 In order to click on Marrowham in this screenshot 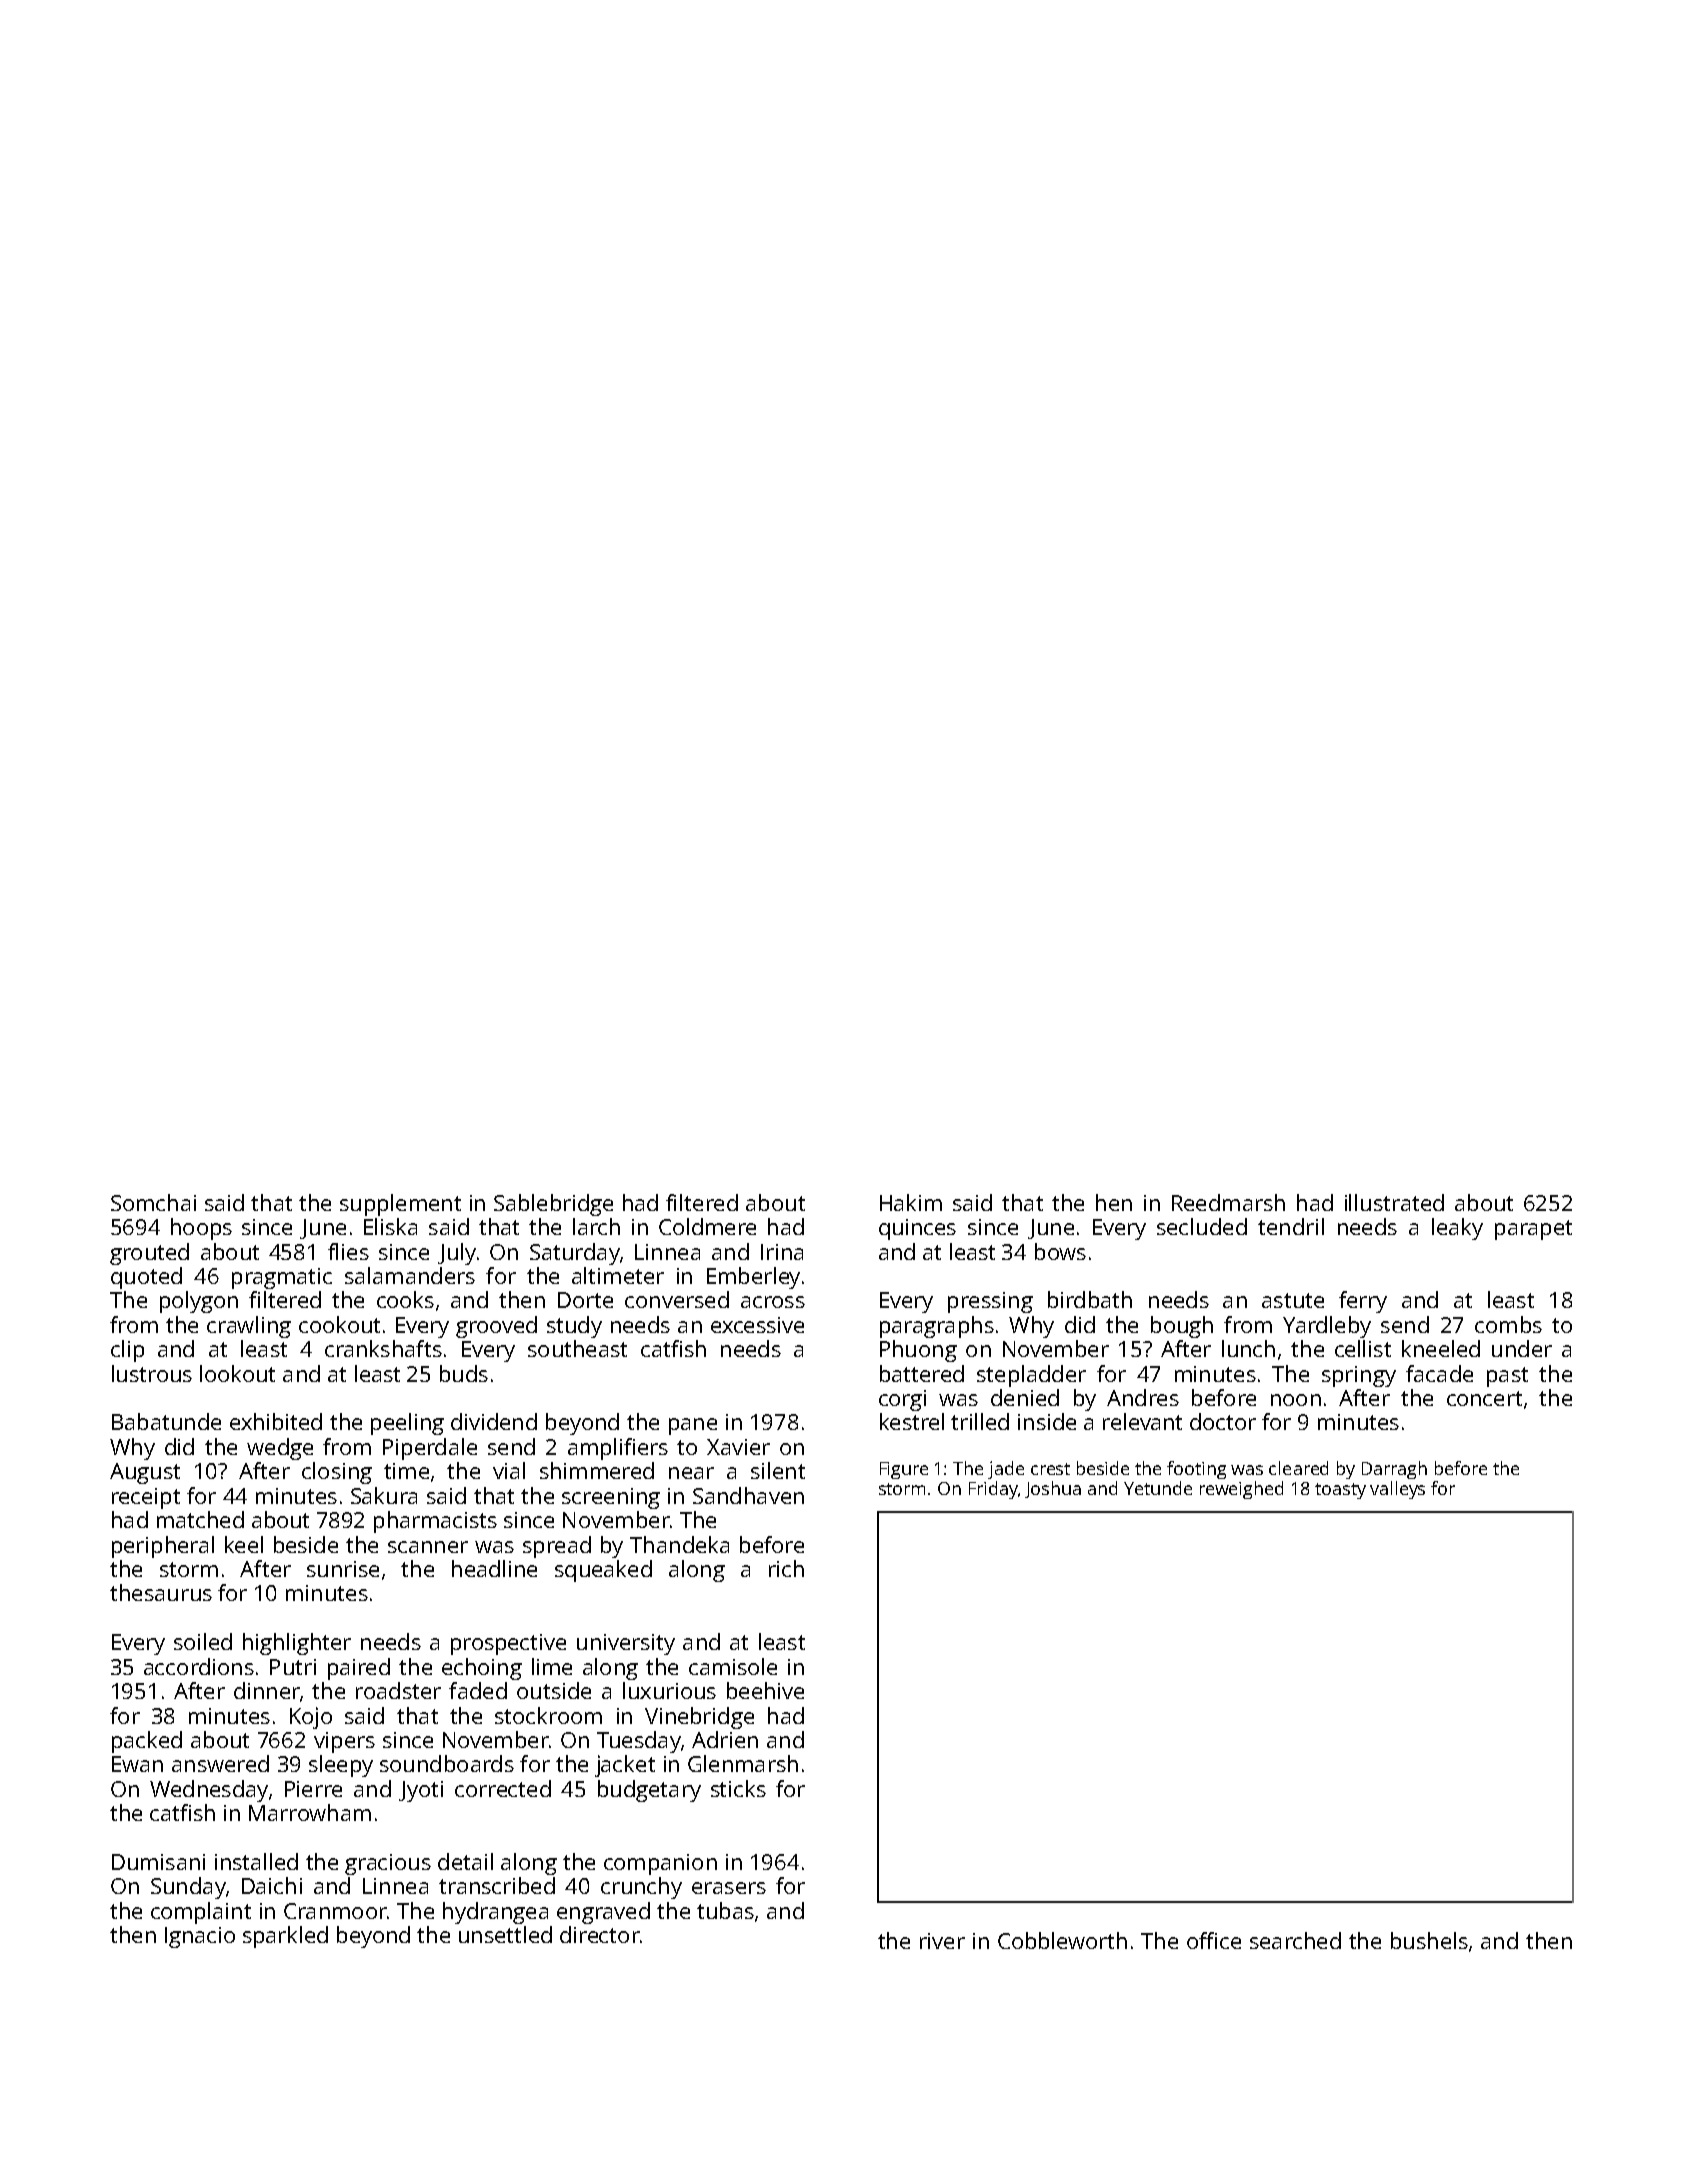, I will do `click(310, 1812)`.
